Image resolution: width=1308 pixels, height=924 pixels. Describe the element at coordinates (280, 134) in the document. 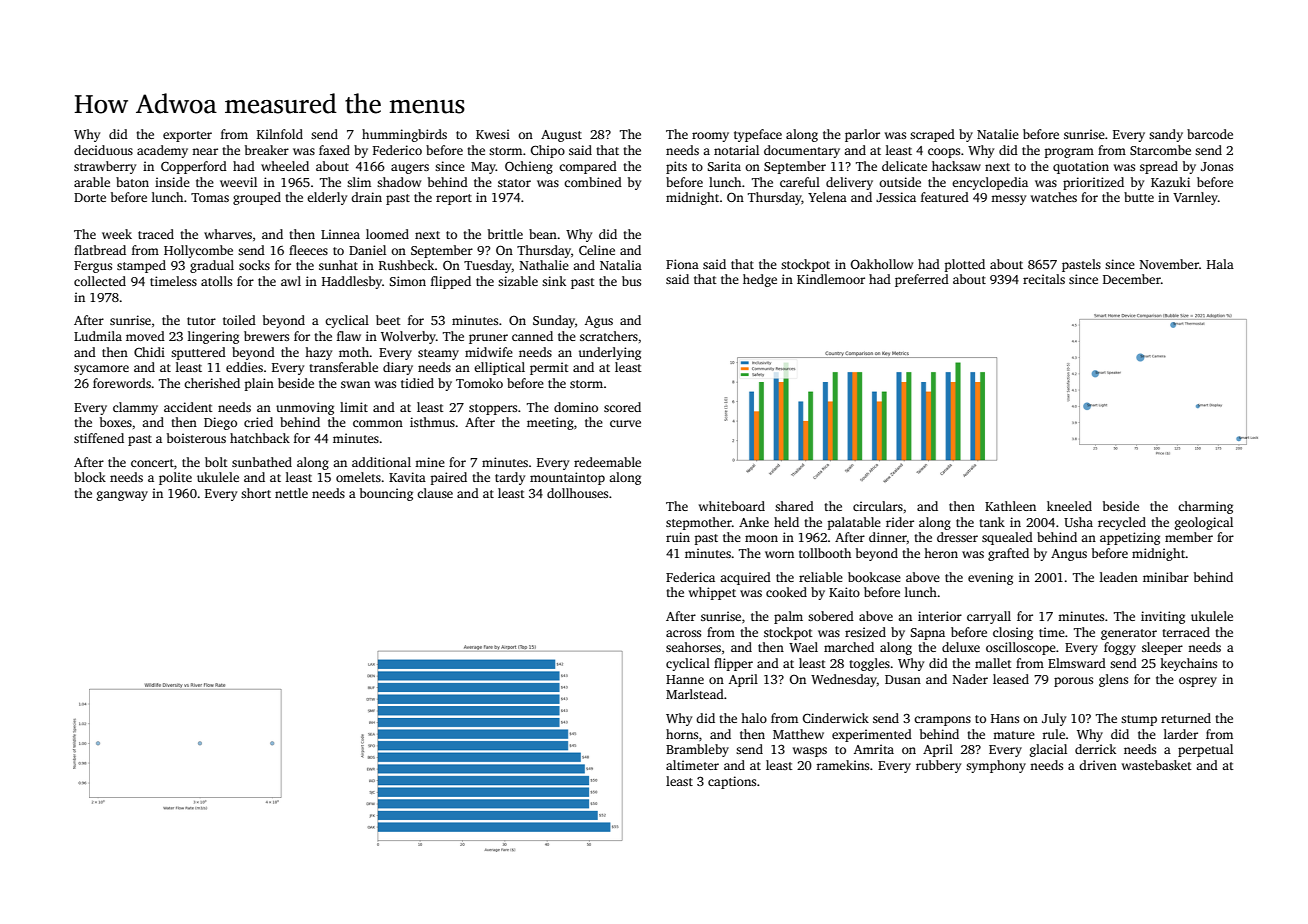

I see `Kilnfold` at that location.
